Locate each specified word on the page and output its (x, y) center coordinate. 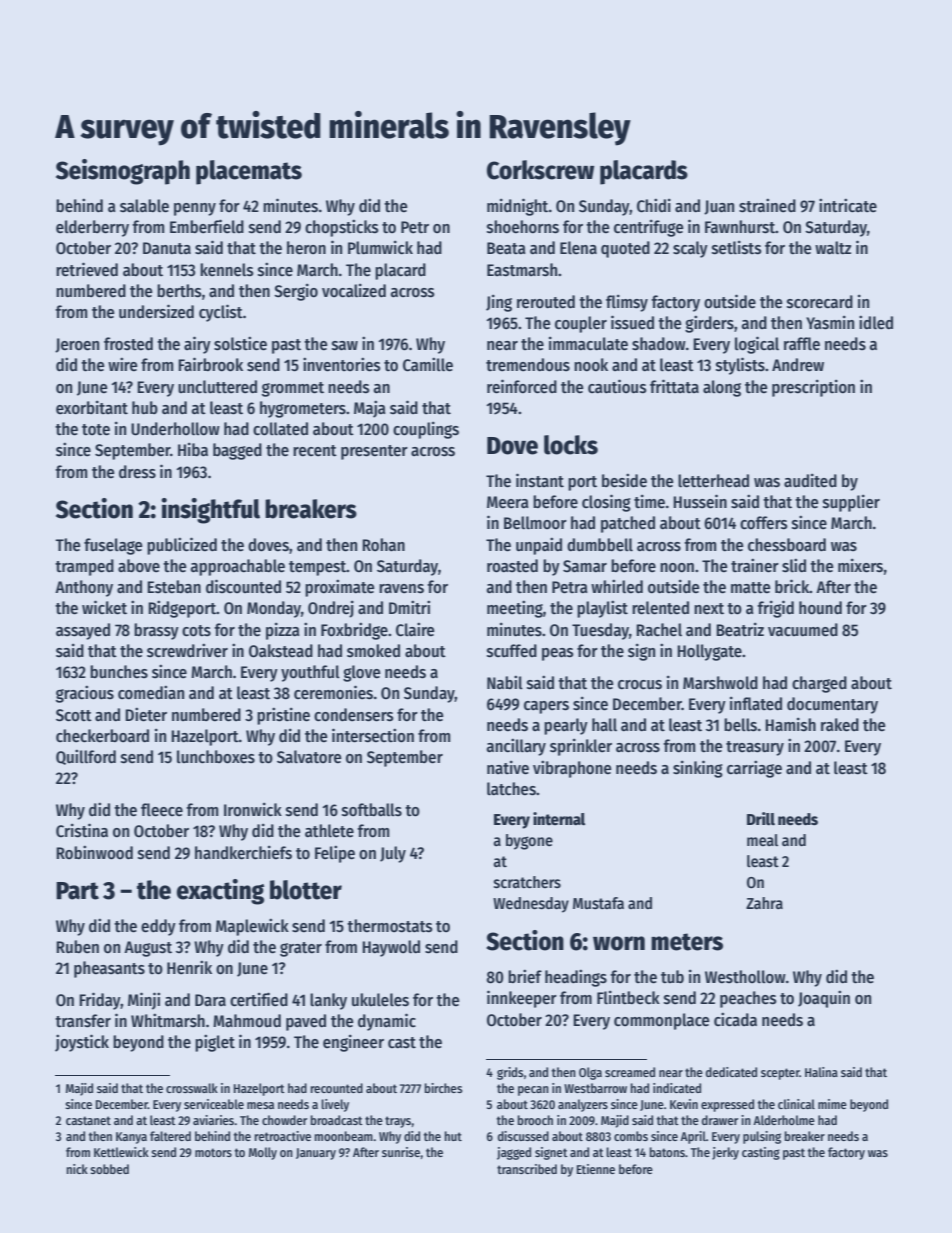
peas (558, 654)
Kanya (131, 1138)
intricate (848, 205)
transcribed (527, 1169)
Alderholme (784, 1120)
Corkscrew (540, 170)
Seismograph (123, 172)
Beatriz (740, 629)
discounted (243, 586)
